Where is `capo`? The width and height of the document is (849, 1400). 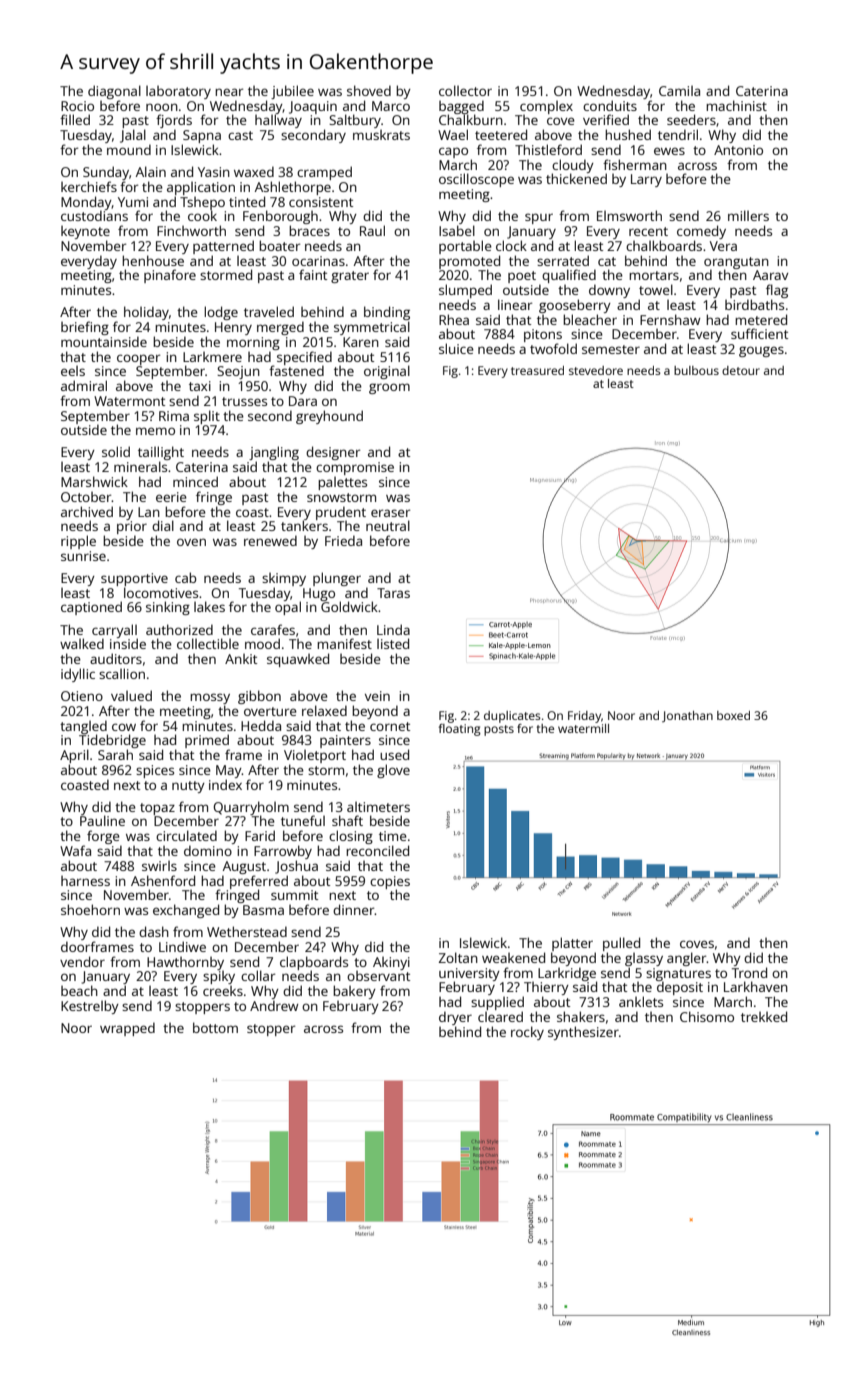
capo is located at coordinates (453, 152).
